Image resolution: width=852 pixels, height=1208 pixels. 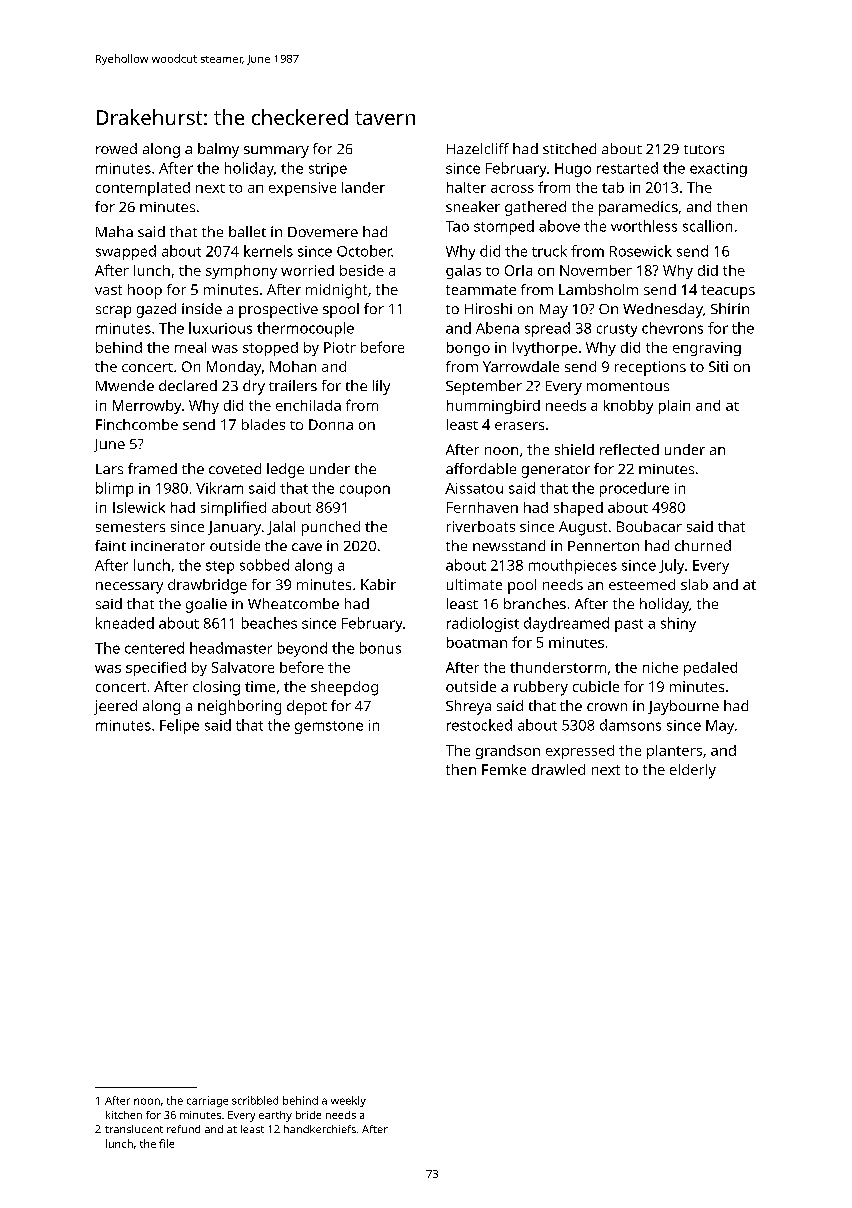 I want to click on drawled, so click(x=558, y=769).
